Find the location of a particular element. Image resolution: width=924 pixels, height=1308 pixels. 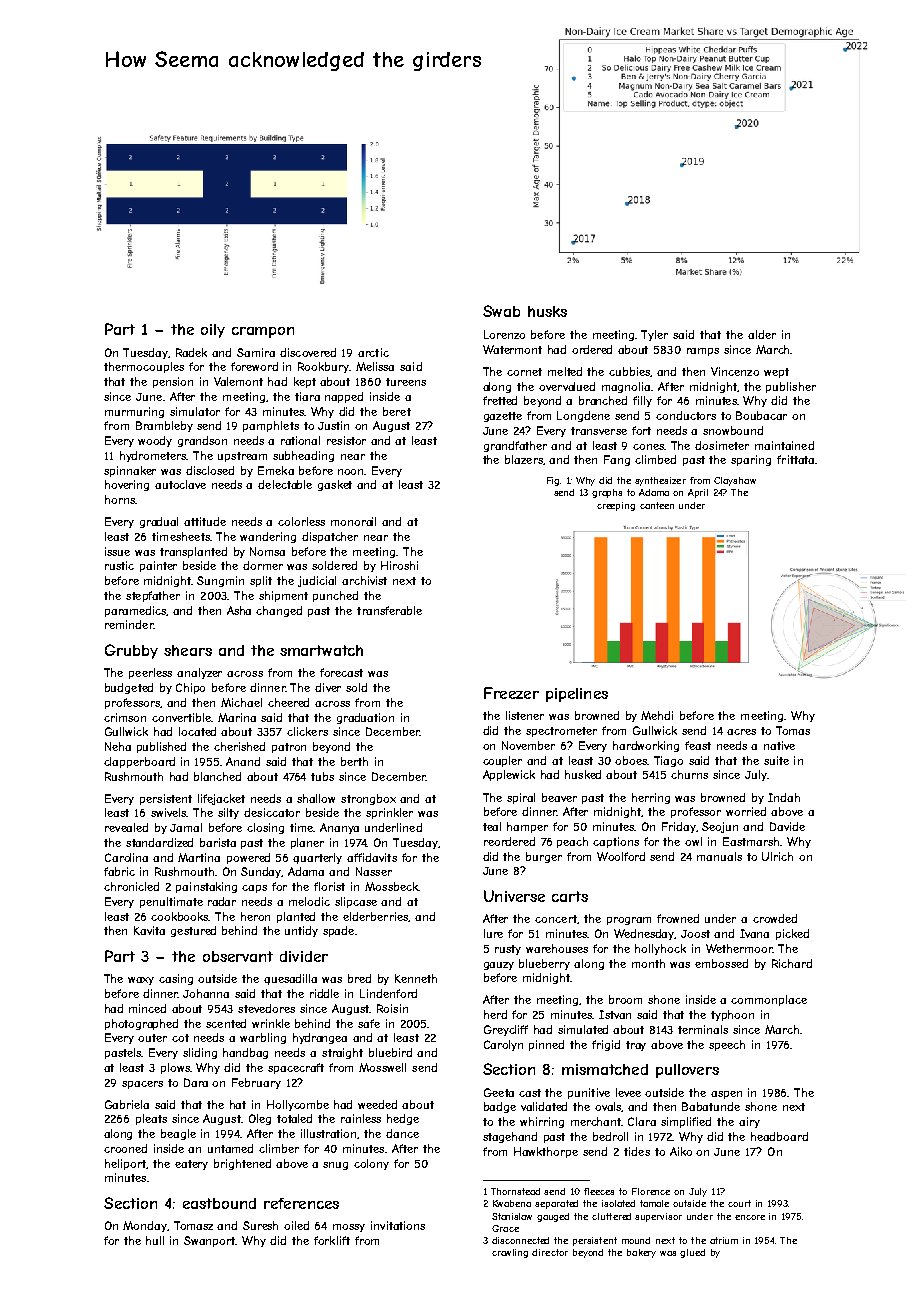

Aiko is located at coordinates (681, 1151).
